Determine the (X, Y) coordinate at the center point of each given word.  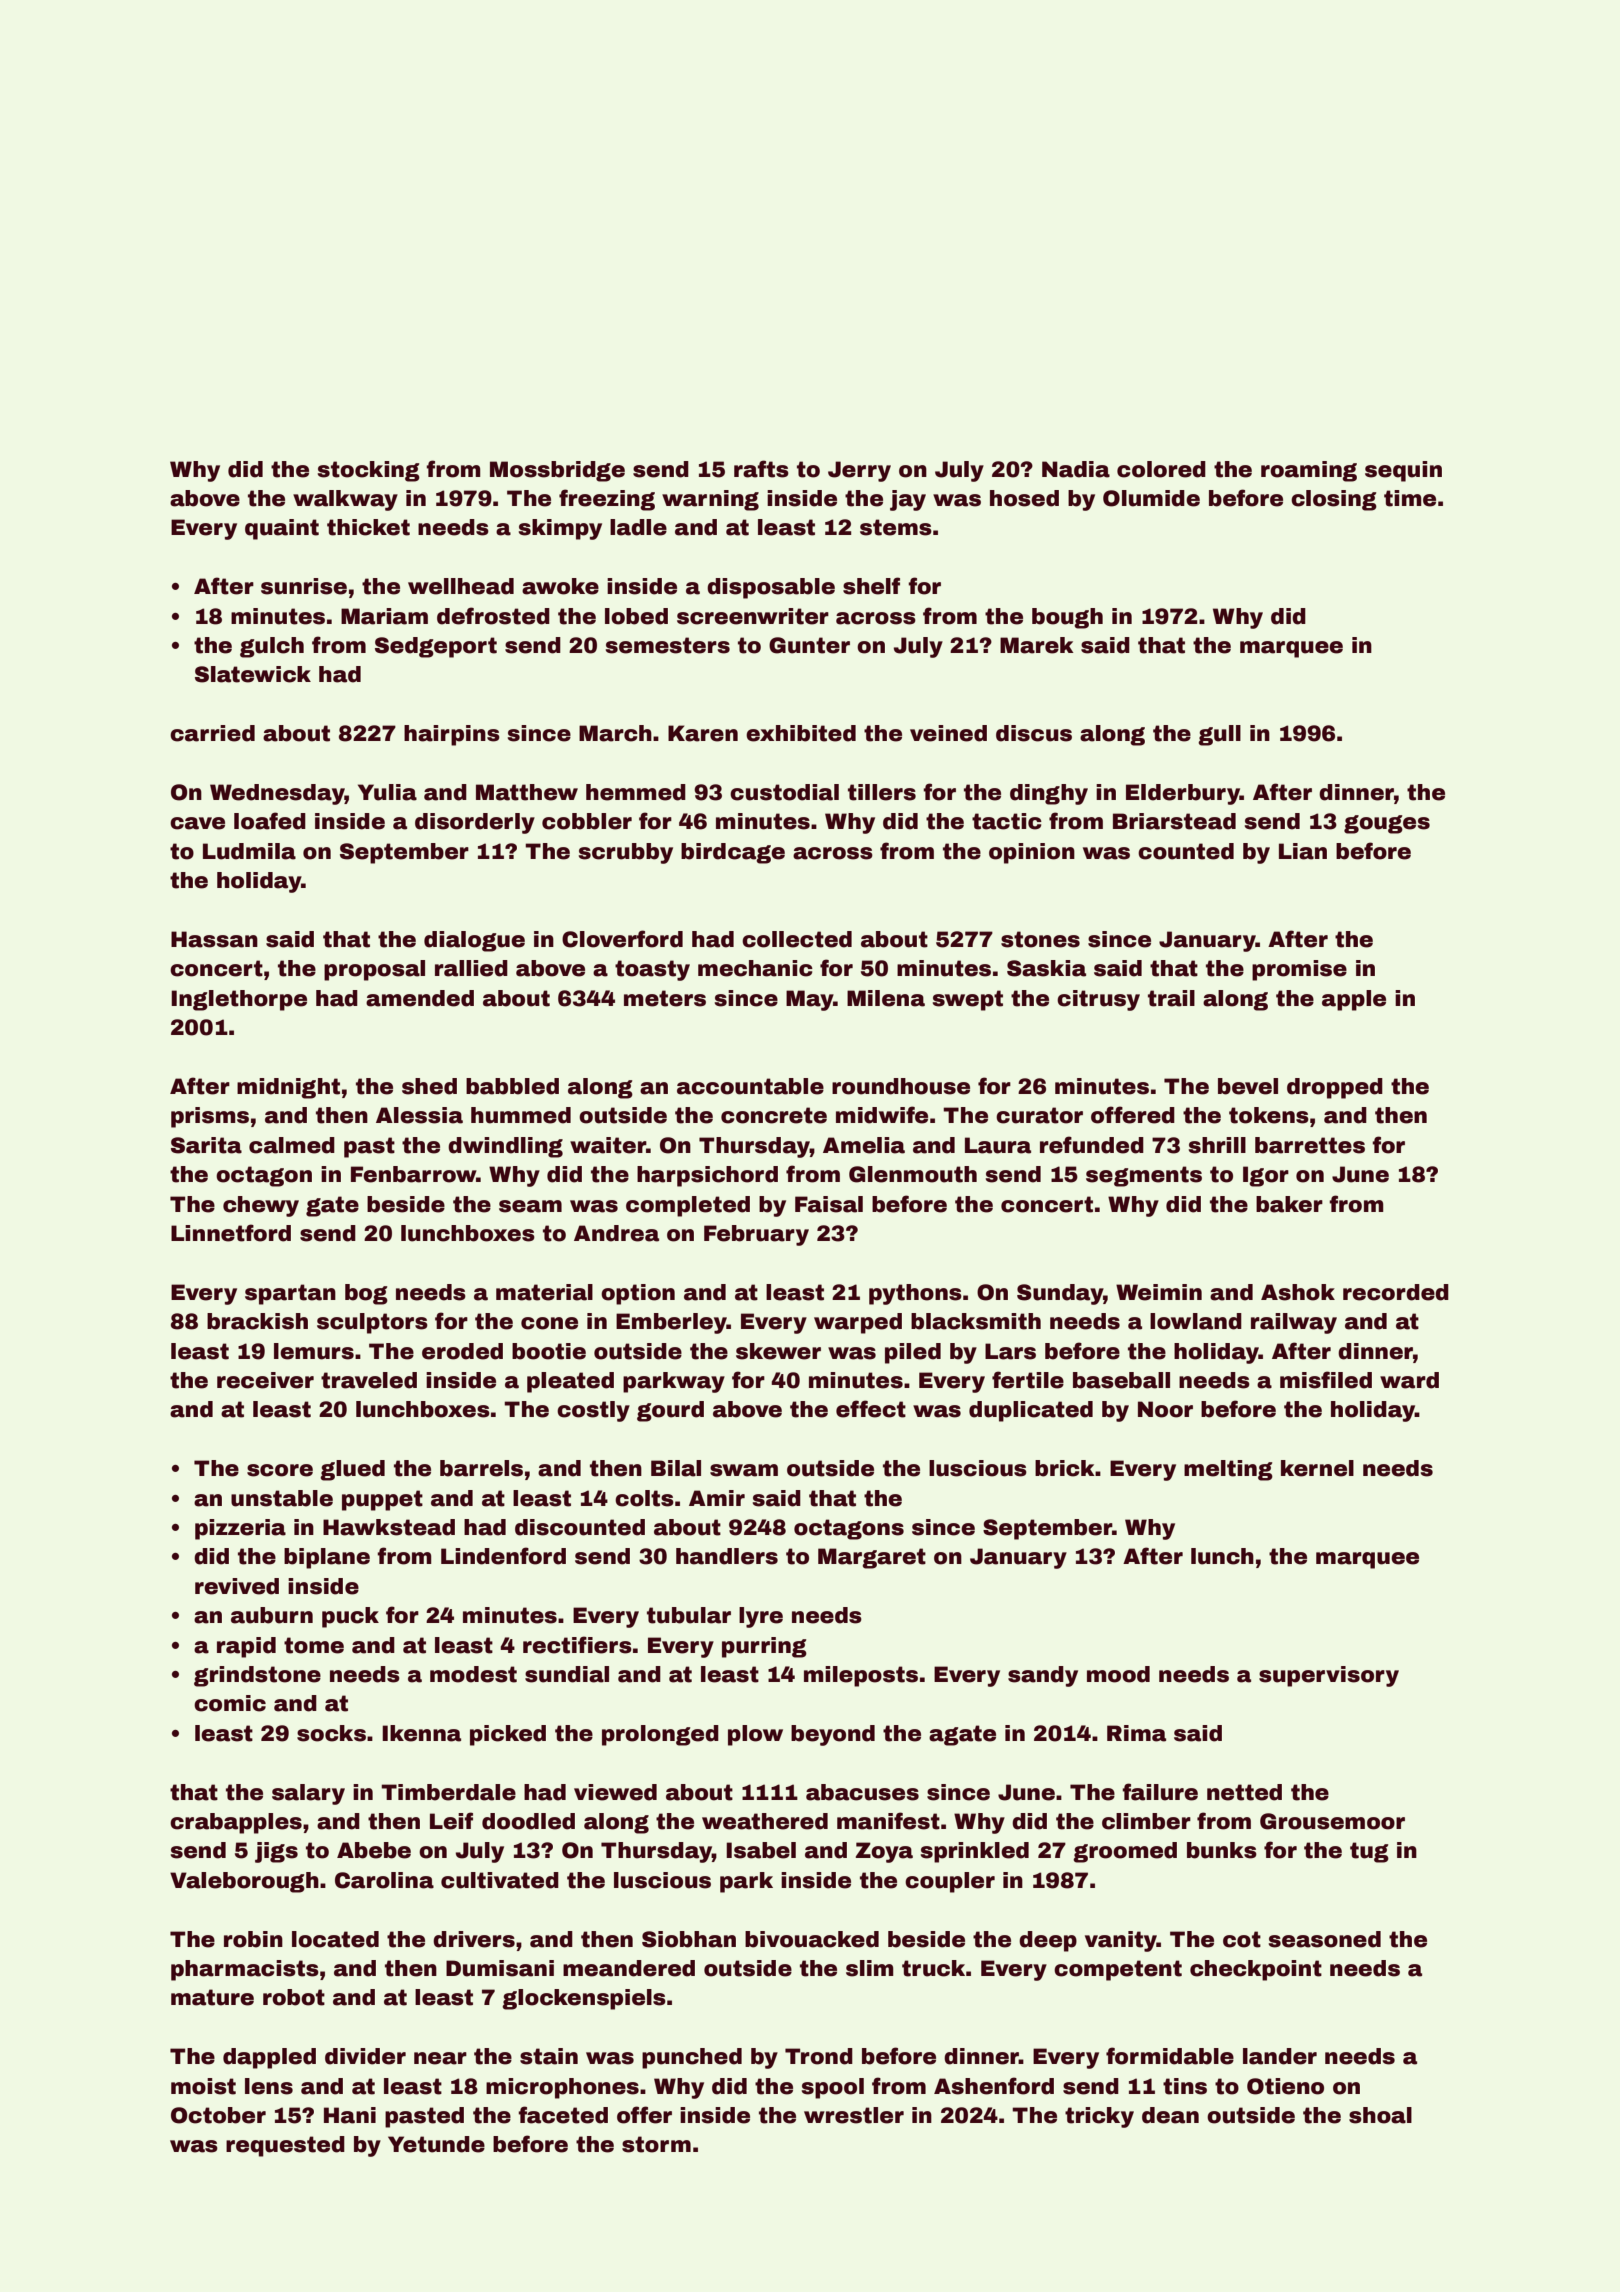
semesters (668, 645)
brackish (257, 1321)
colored (1161, 469)
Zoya (884, 1852)
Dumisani (500, 1968)
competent (1118, 1970)
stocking (369, 471)
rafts (761, 469)
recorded (1396, 1292)
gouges (1387, 824)
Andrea (616, 1233)
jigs (276, 1852)
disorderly (475, 823)
